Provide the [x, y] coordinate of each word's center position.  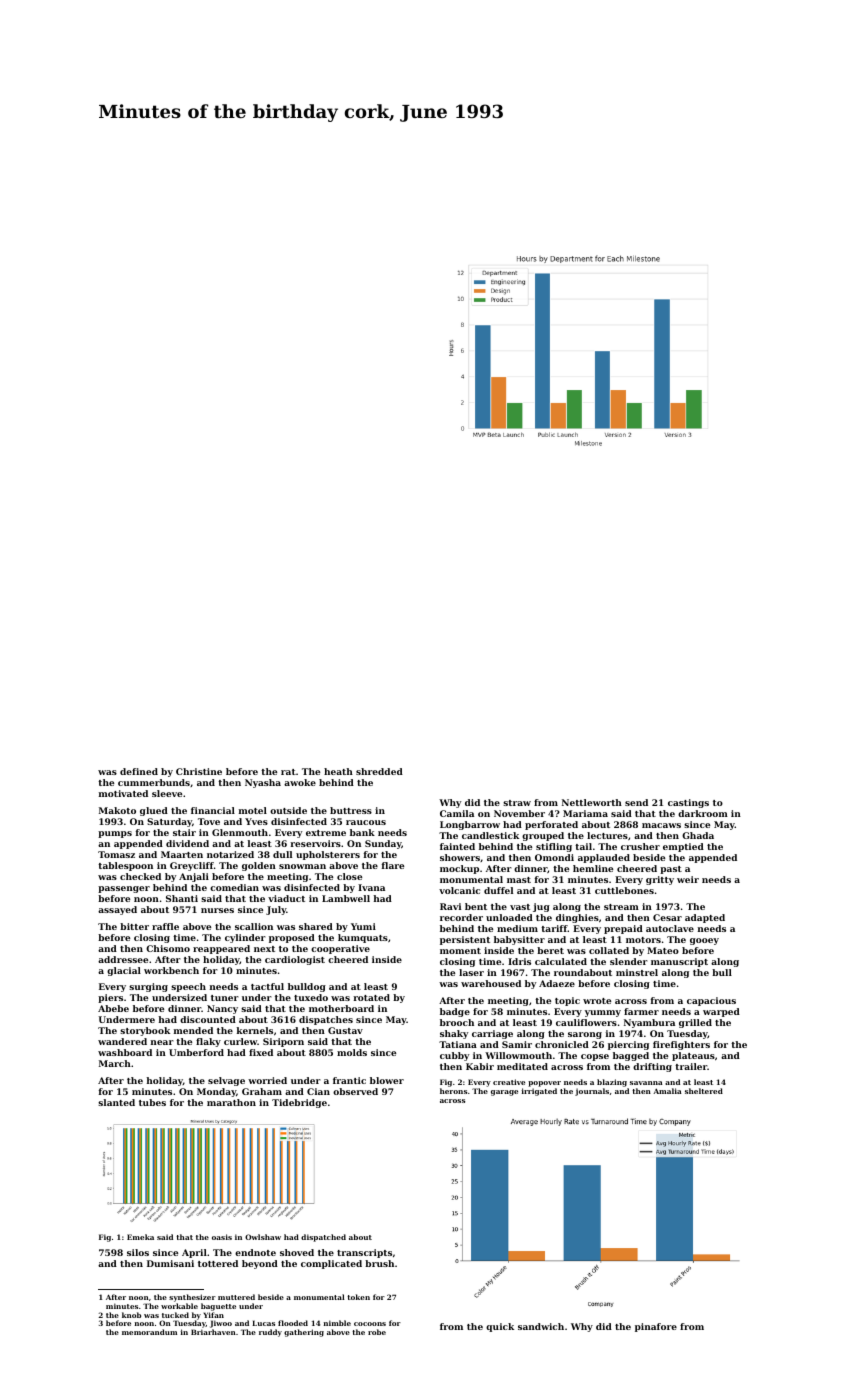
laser [471, 972]
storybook [145, 1031]
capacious [711, 1001]
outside [288, 810]
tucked [175, 1315]
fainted [457, 846]
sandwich [541, 1326]
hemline [593, 868]
